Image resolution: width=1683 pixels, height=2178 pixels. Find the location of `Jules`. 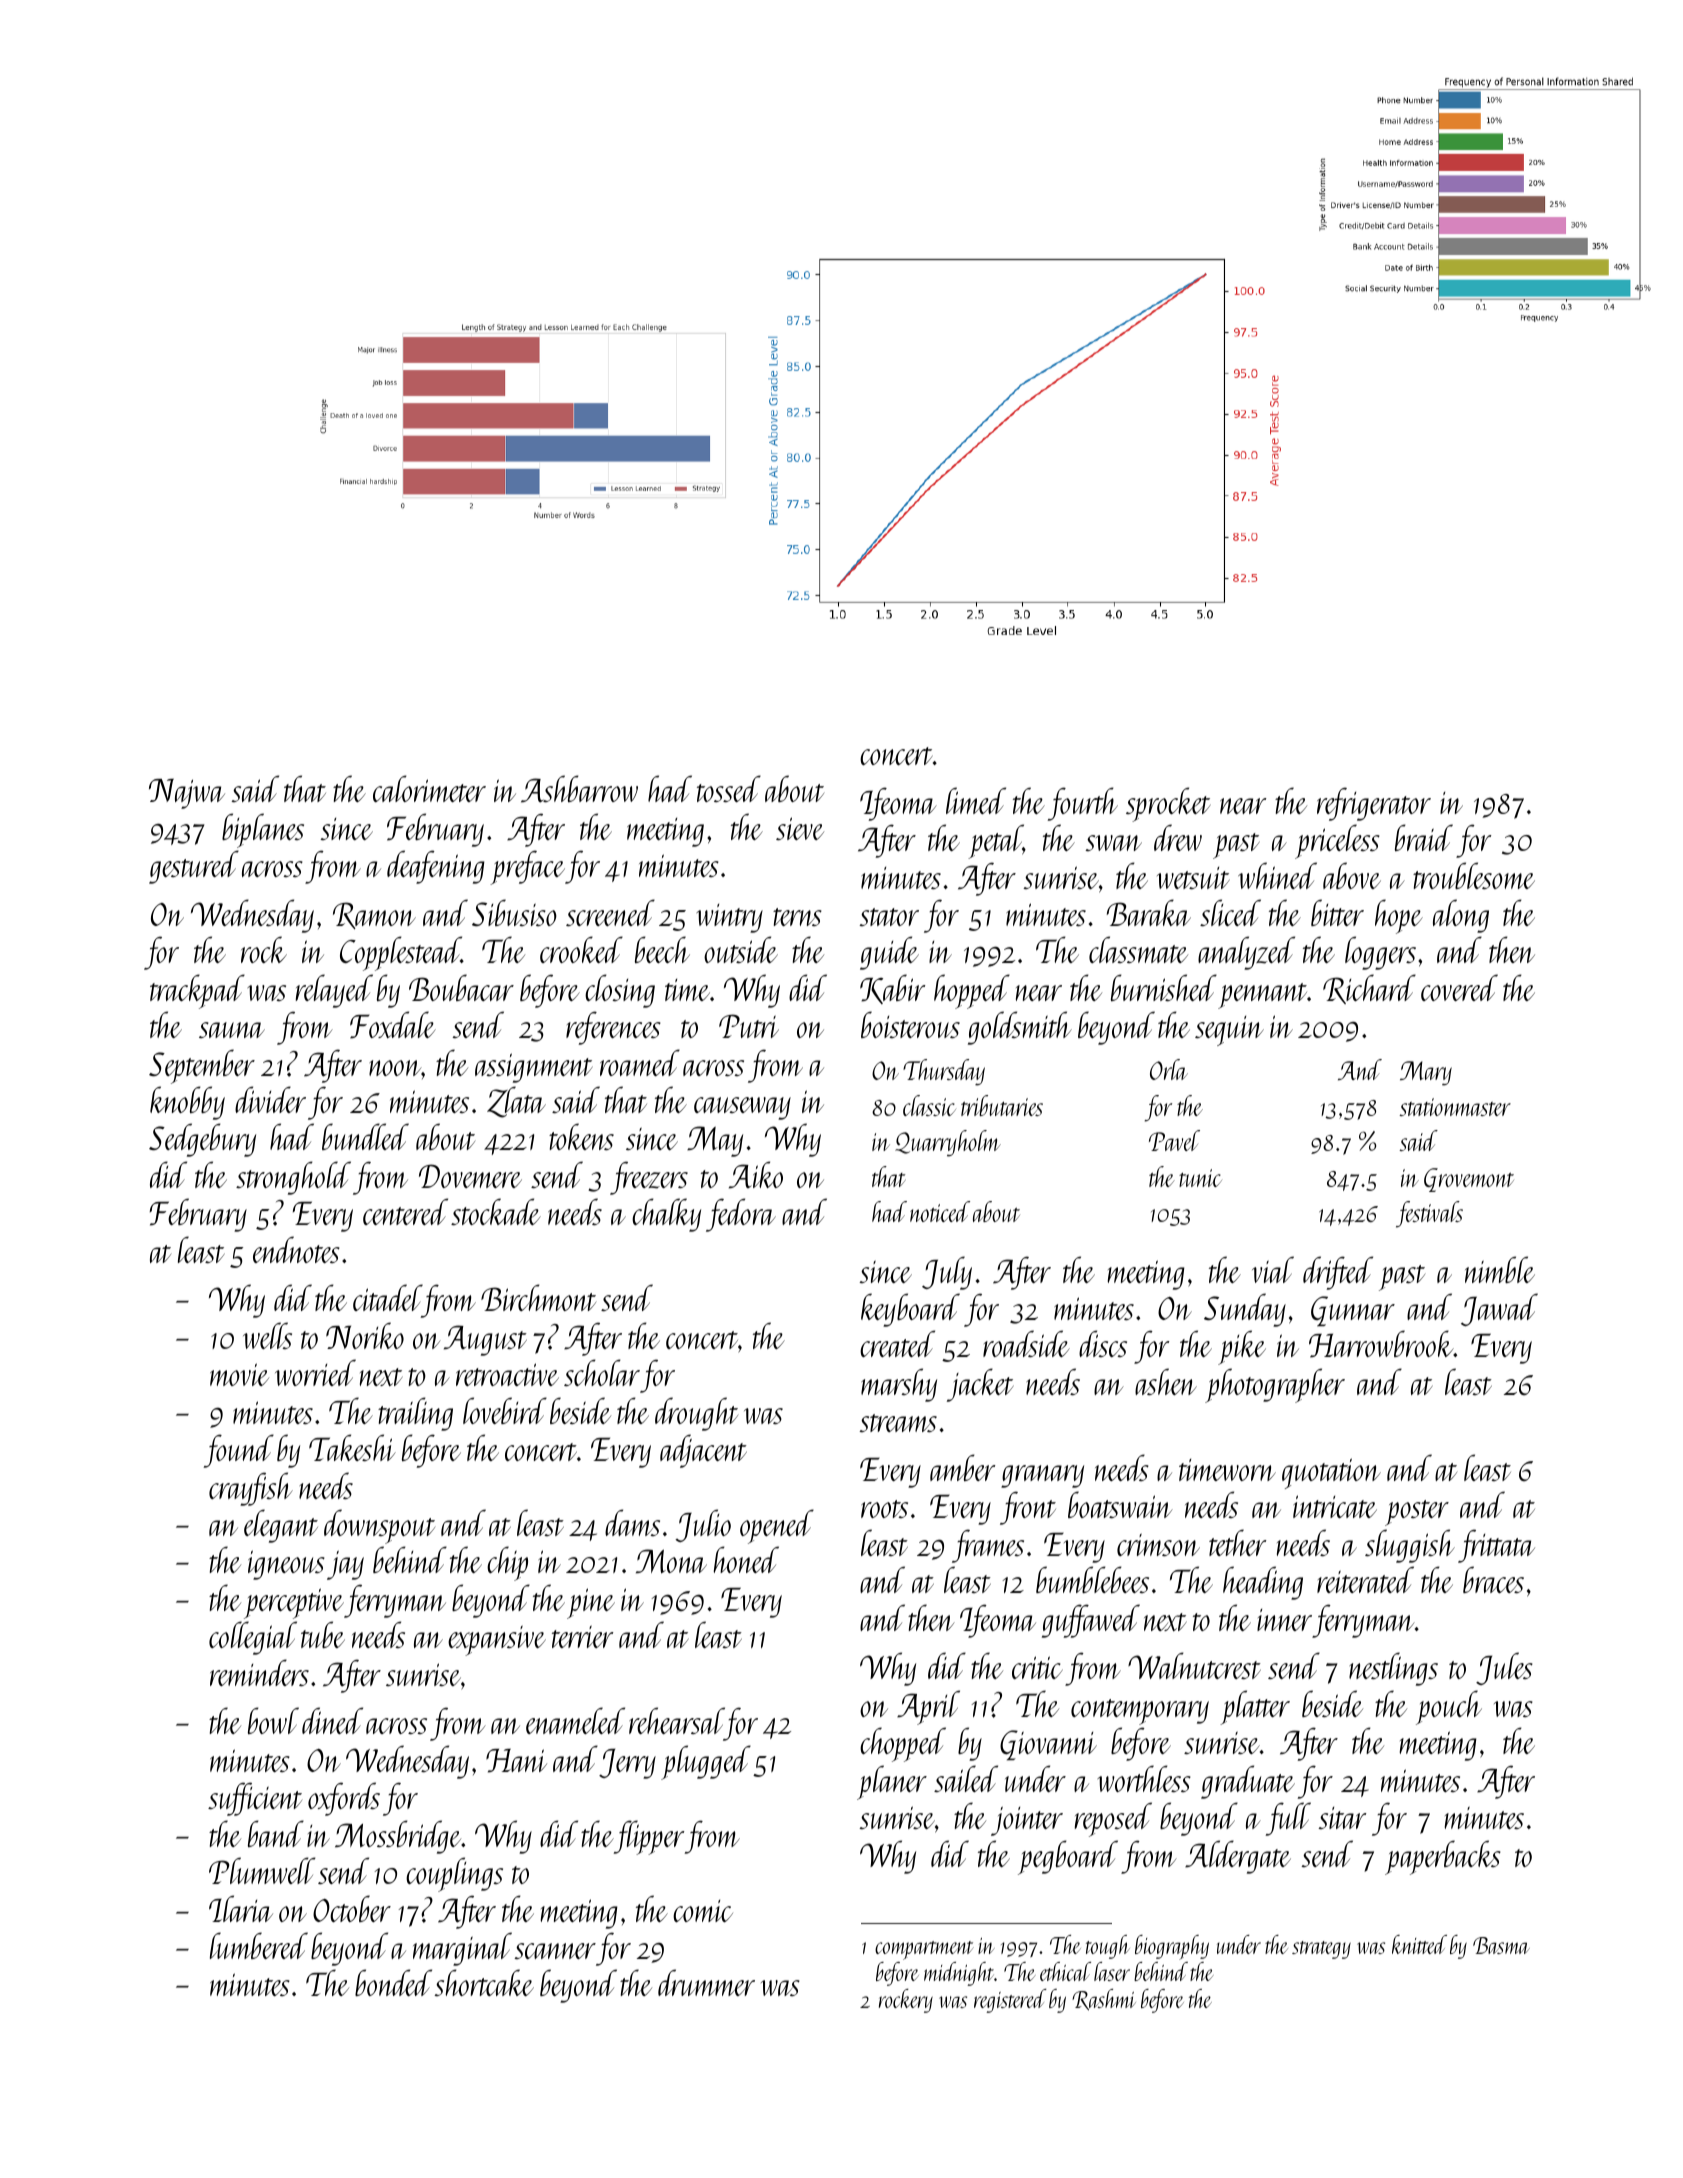

Jules is located at coordinates (1504, 1668).
